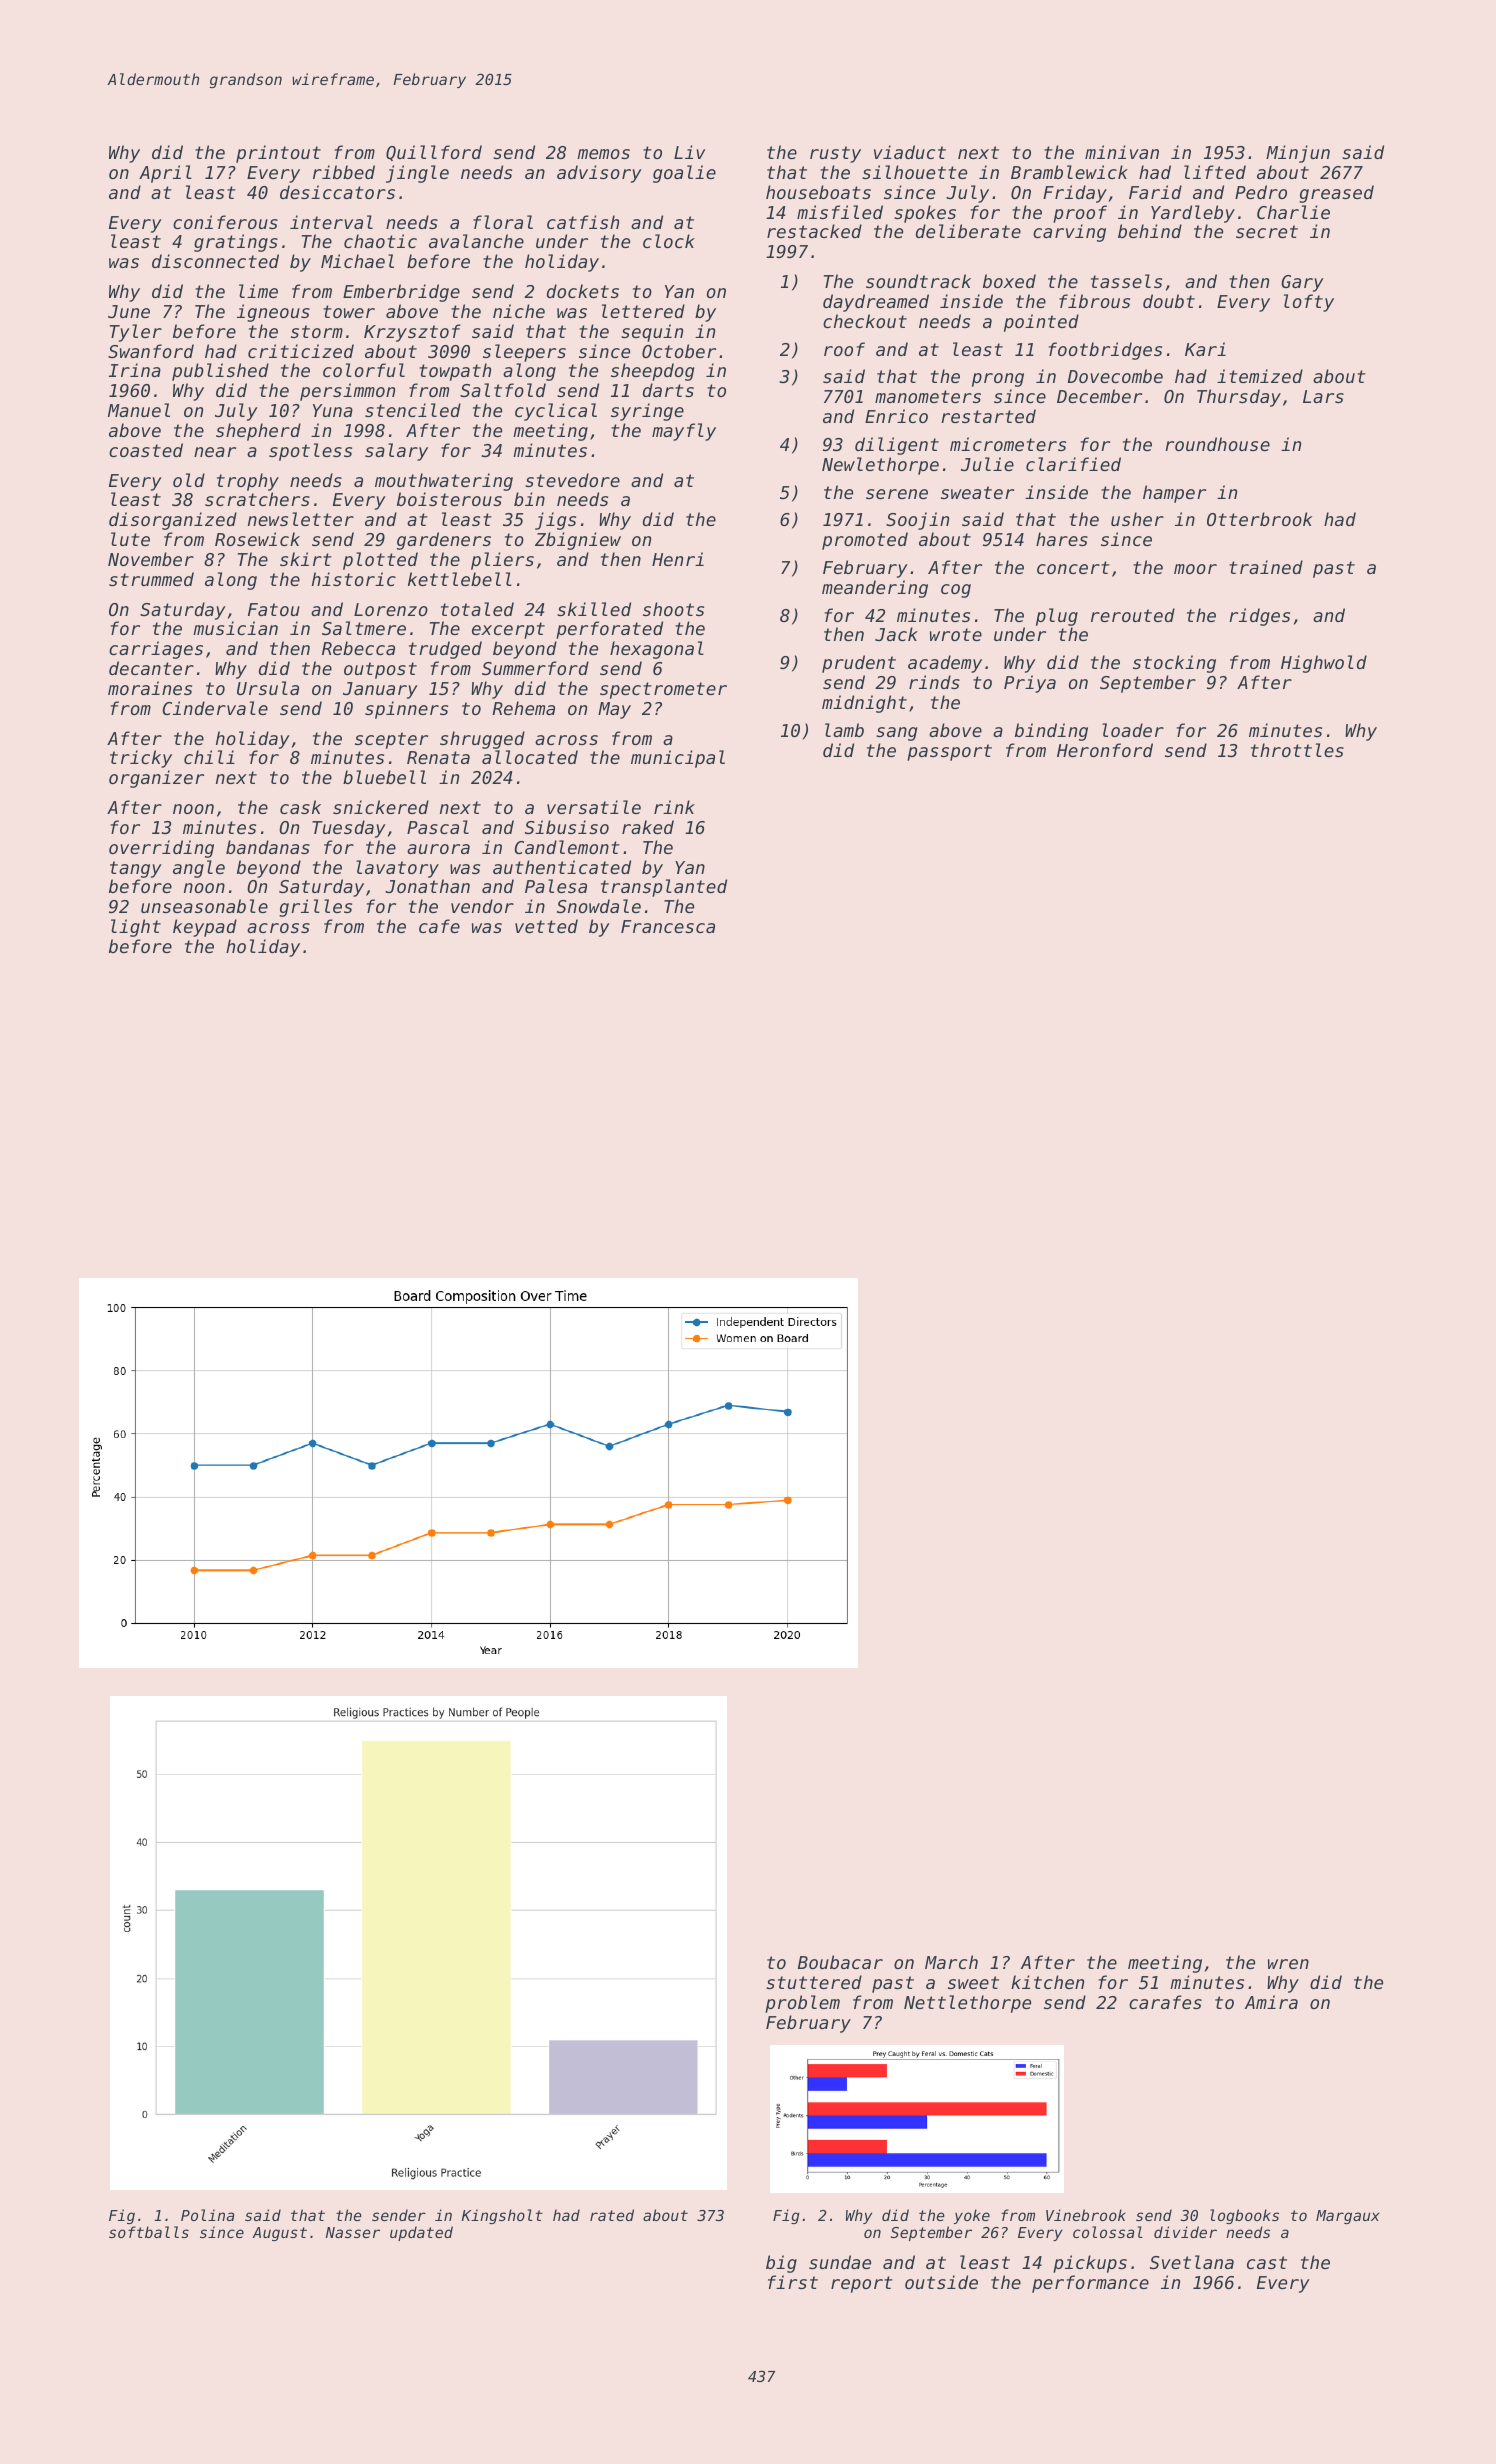 The height and width of the document is (2464, 1496). What do you see at coordinates (225, 222) in the document?
I see `coniferous` at bounding box center [225, 222].
